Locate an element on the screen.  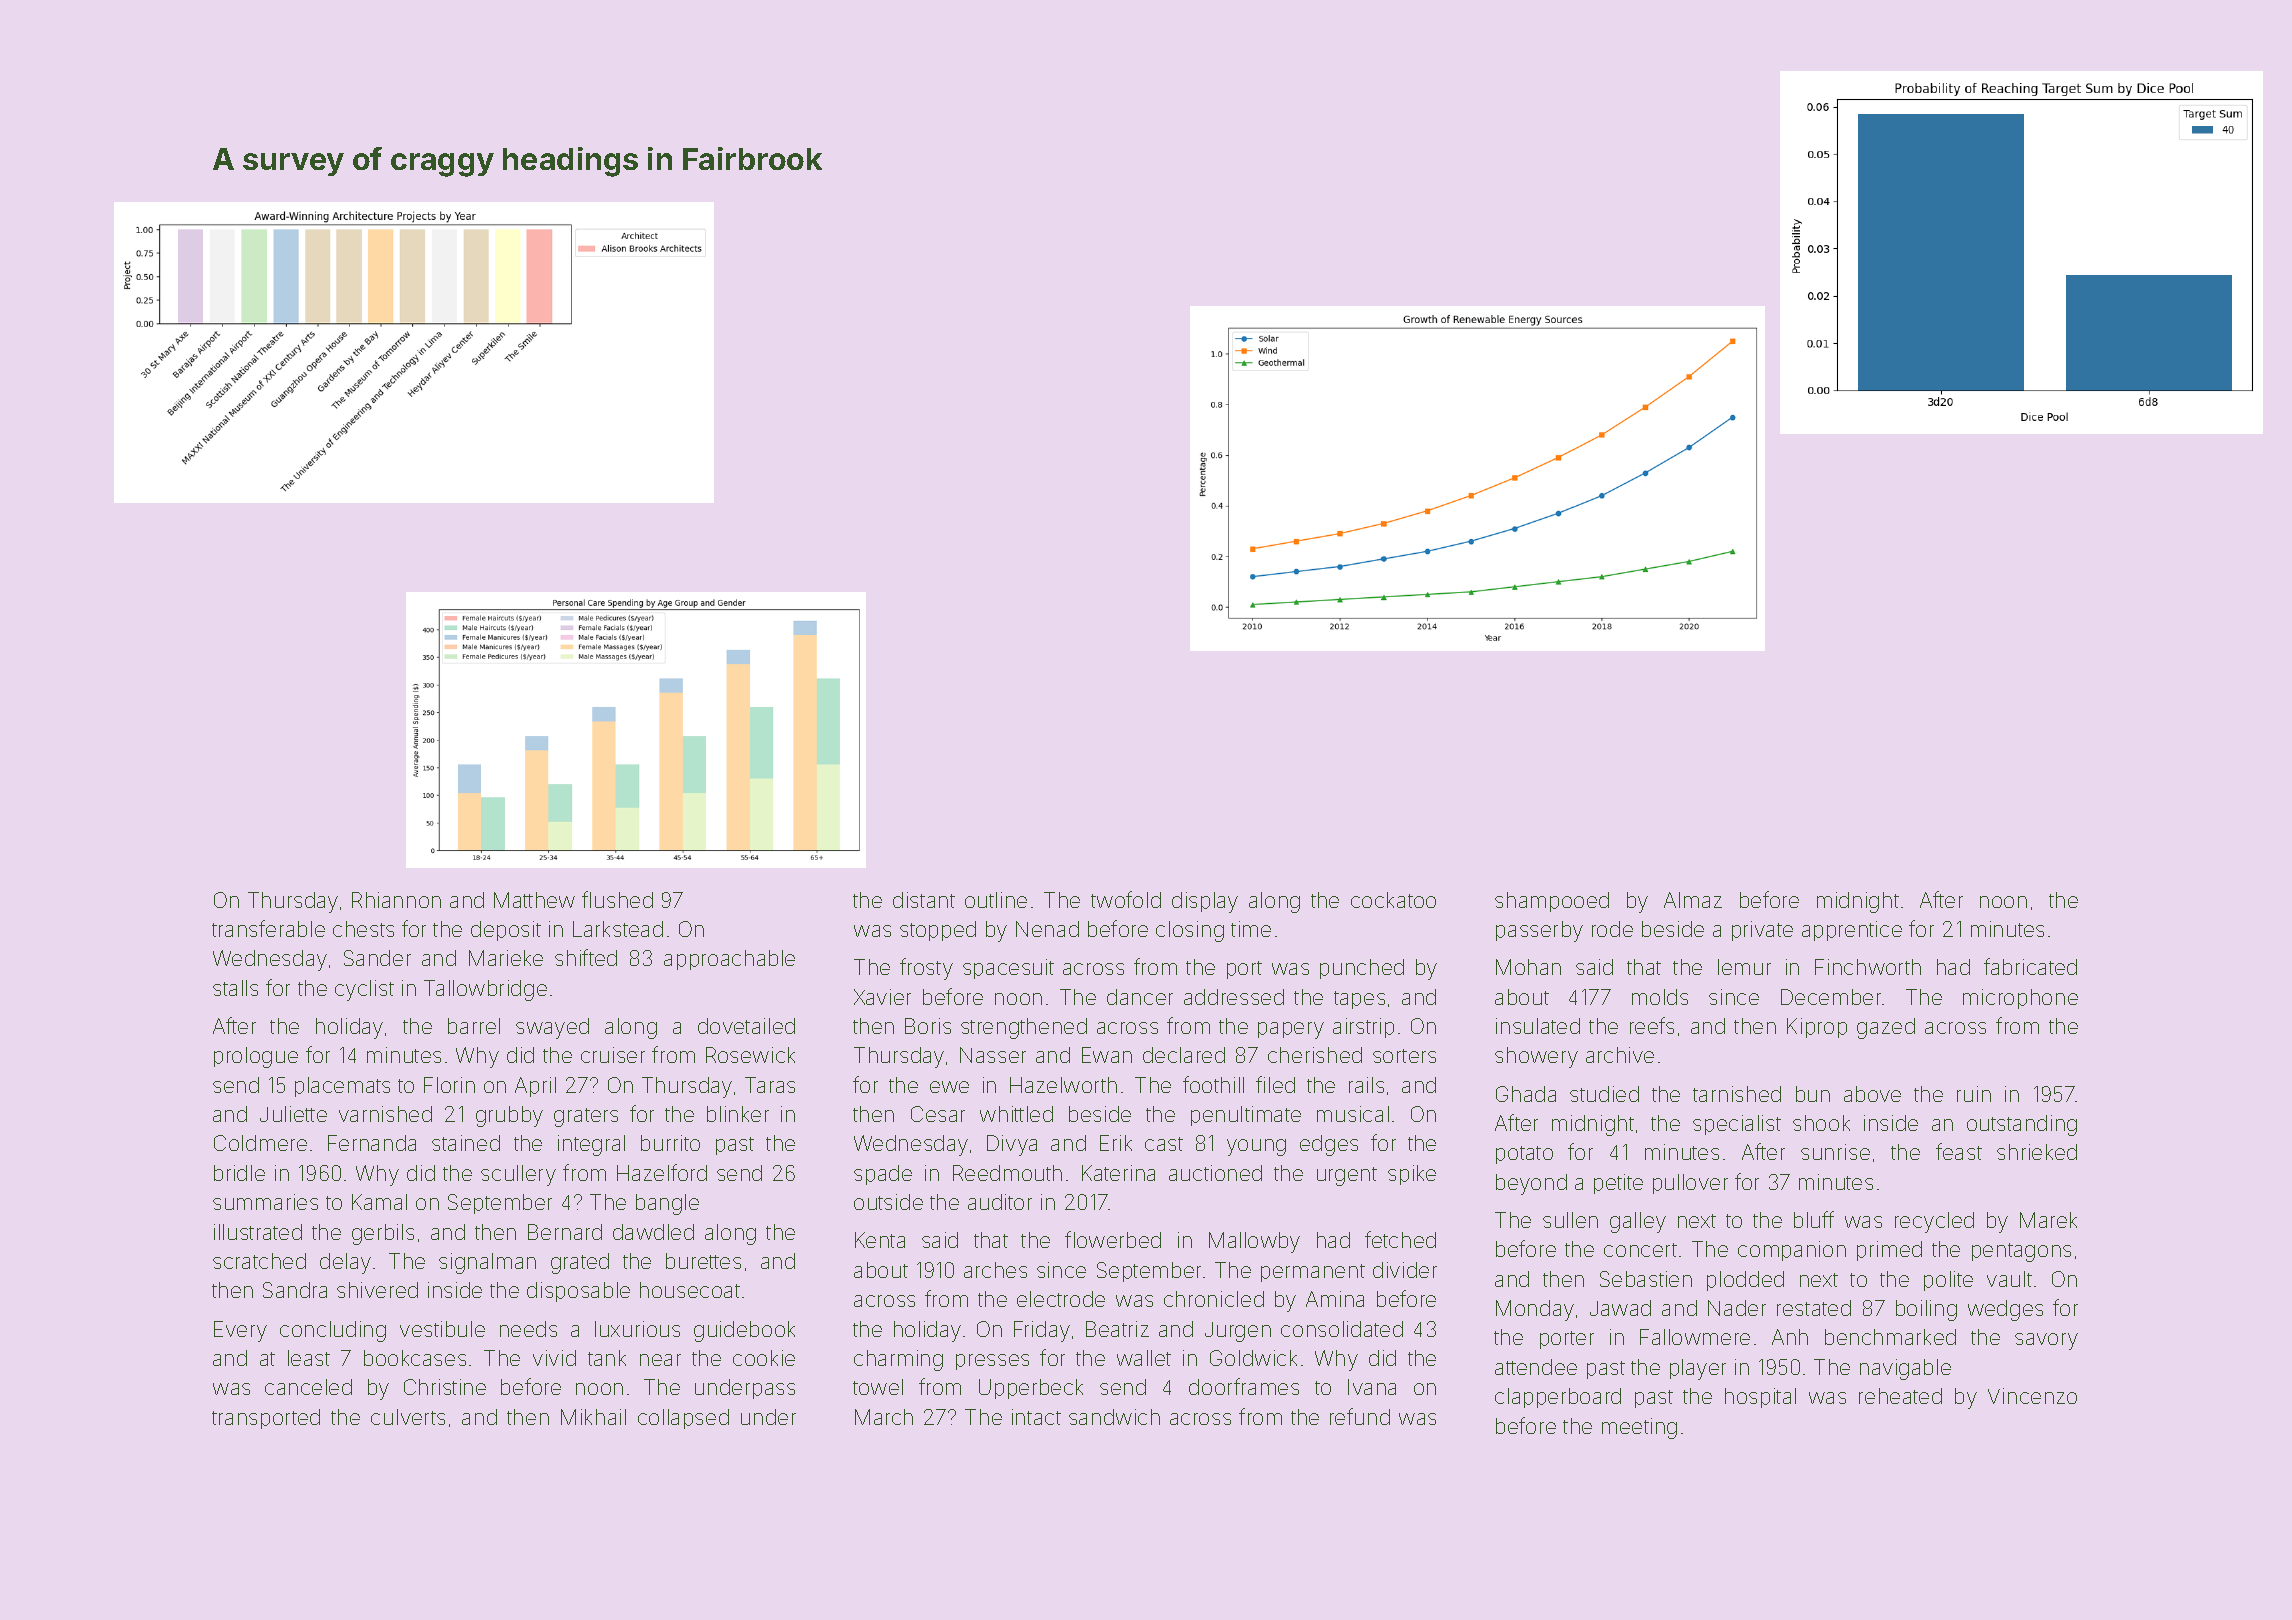
least is located at coordinates (309, 1358).
